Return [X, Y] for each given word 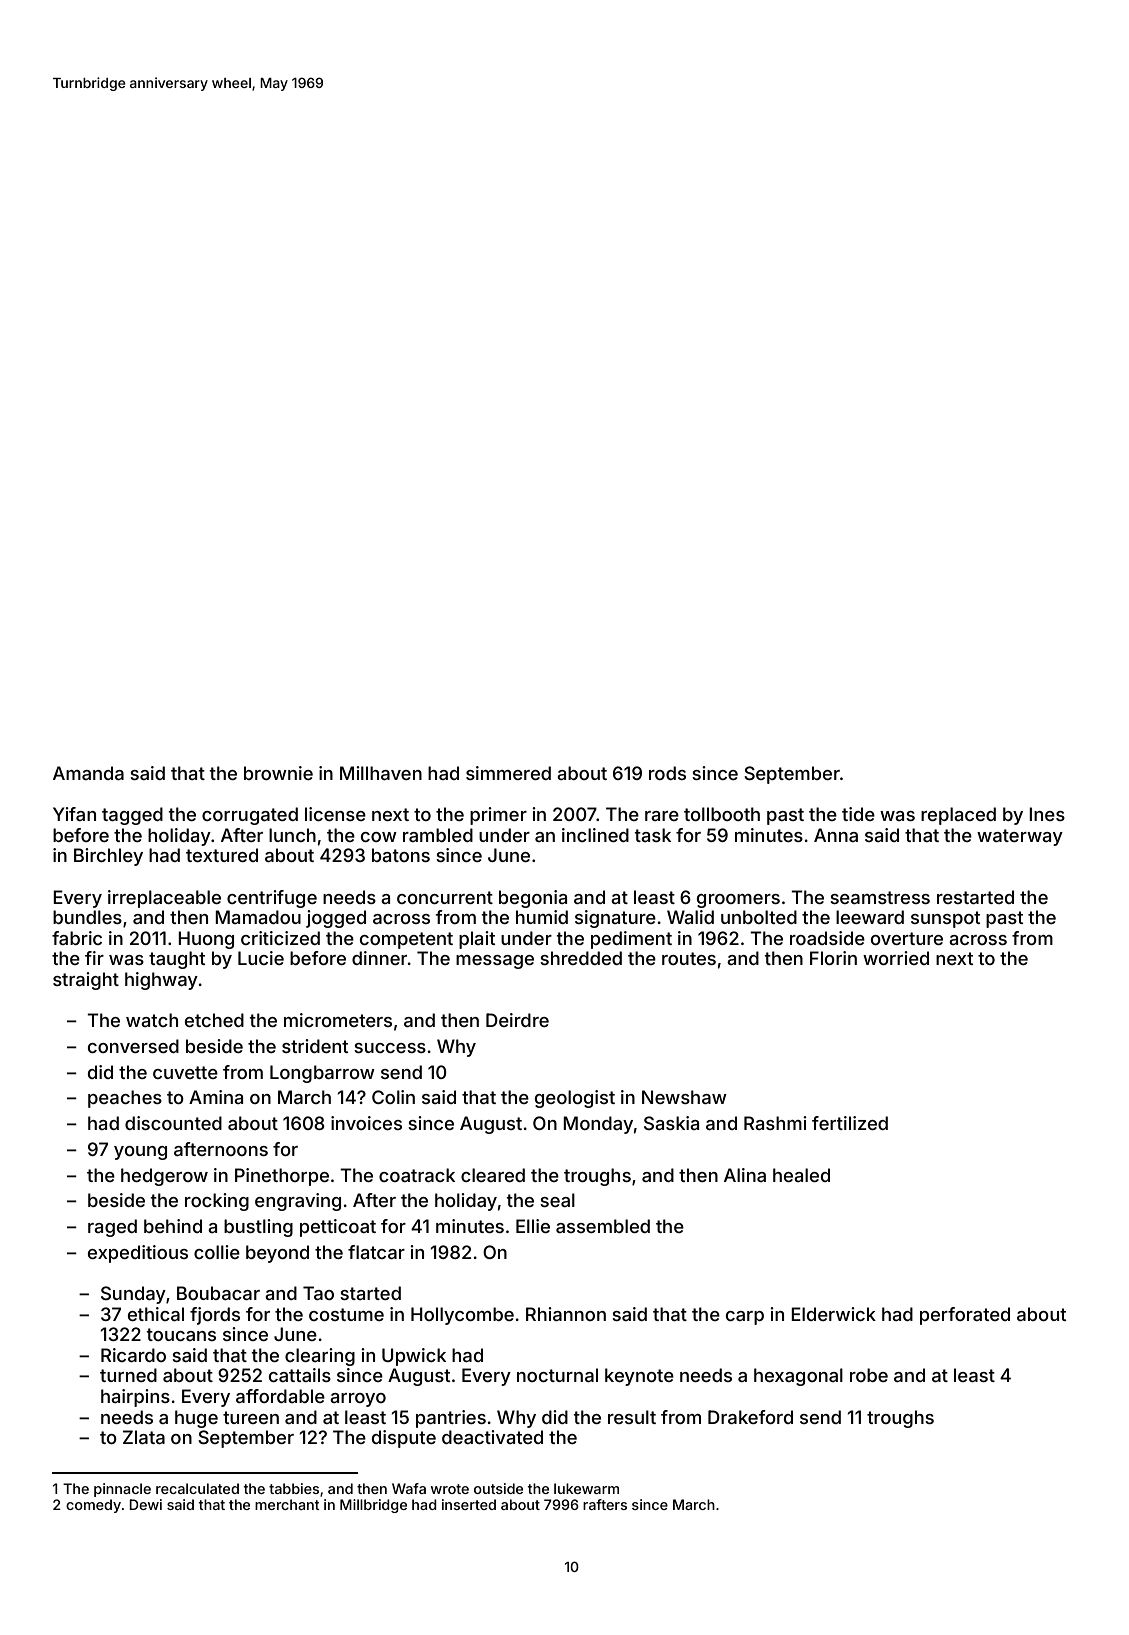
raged [112, 1228]
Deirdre [517, 1020]
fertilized [850, 1123]
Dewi [145, 1504]
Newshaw [684, 1097]
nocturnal [557, 1375]
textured [222, 855]
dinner [379, 958]
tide [858, 814]
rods [667, 773]
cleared [493, 1175]
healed [801, 1175]
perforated [965, 1316]
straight [86, 981]
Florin [833, 958]
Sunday [133, 1295]
